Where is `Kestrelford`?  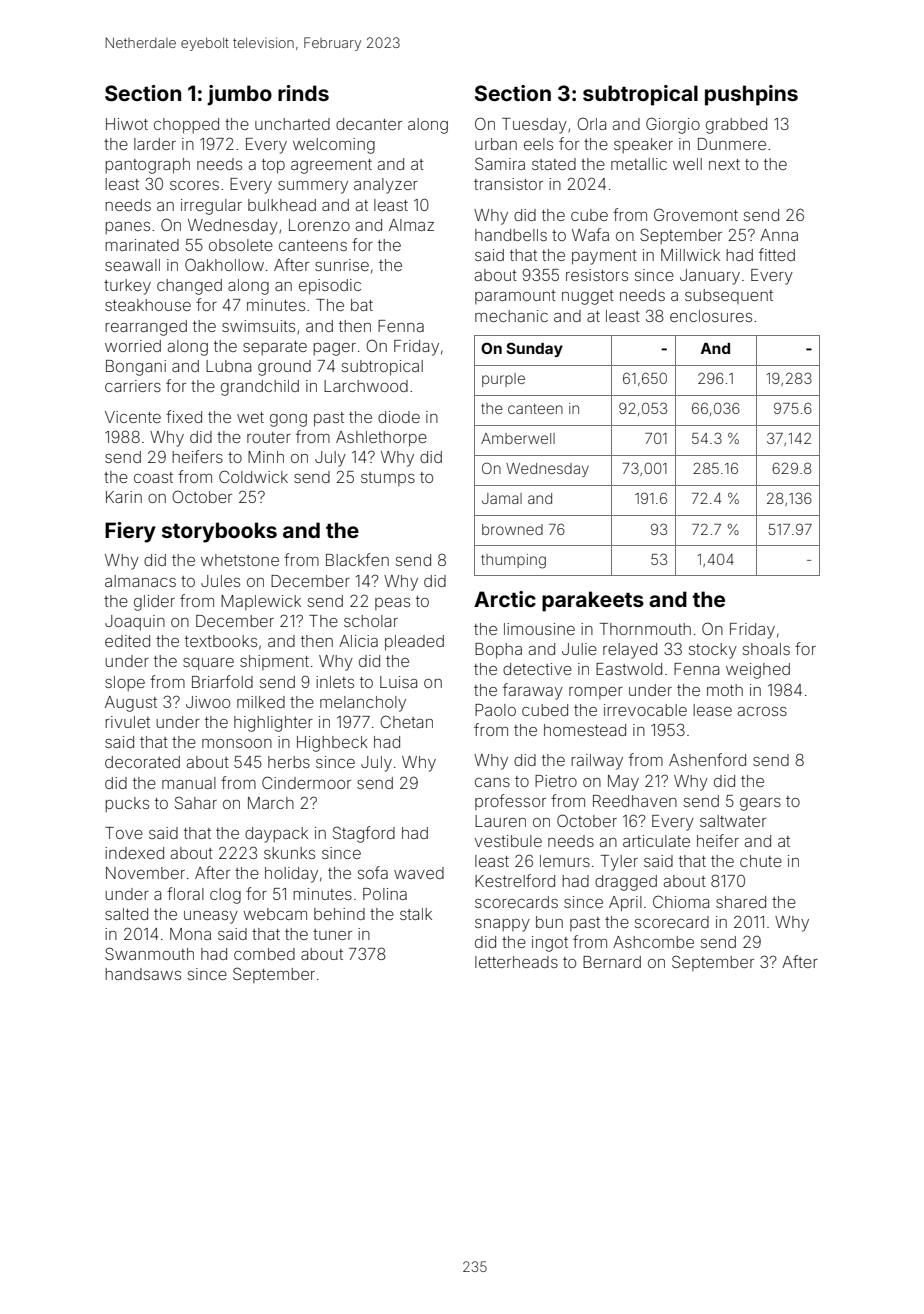
Kestrelford is located at coordinates (515, 880).
